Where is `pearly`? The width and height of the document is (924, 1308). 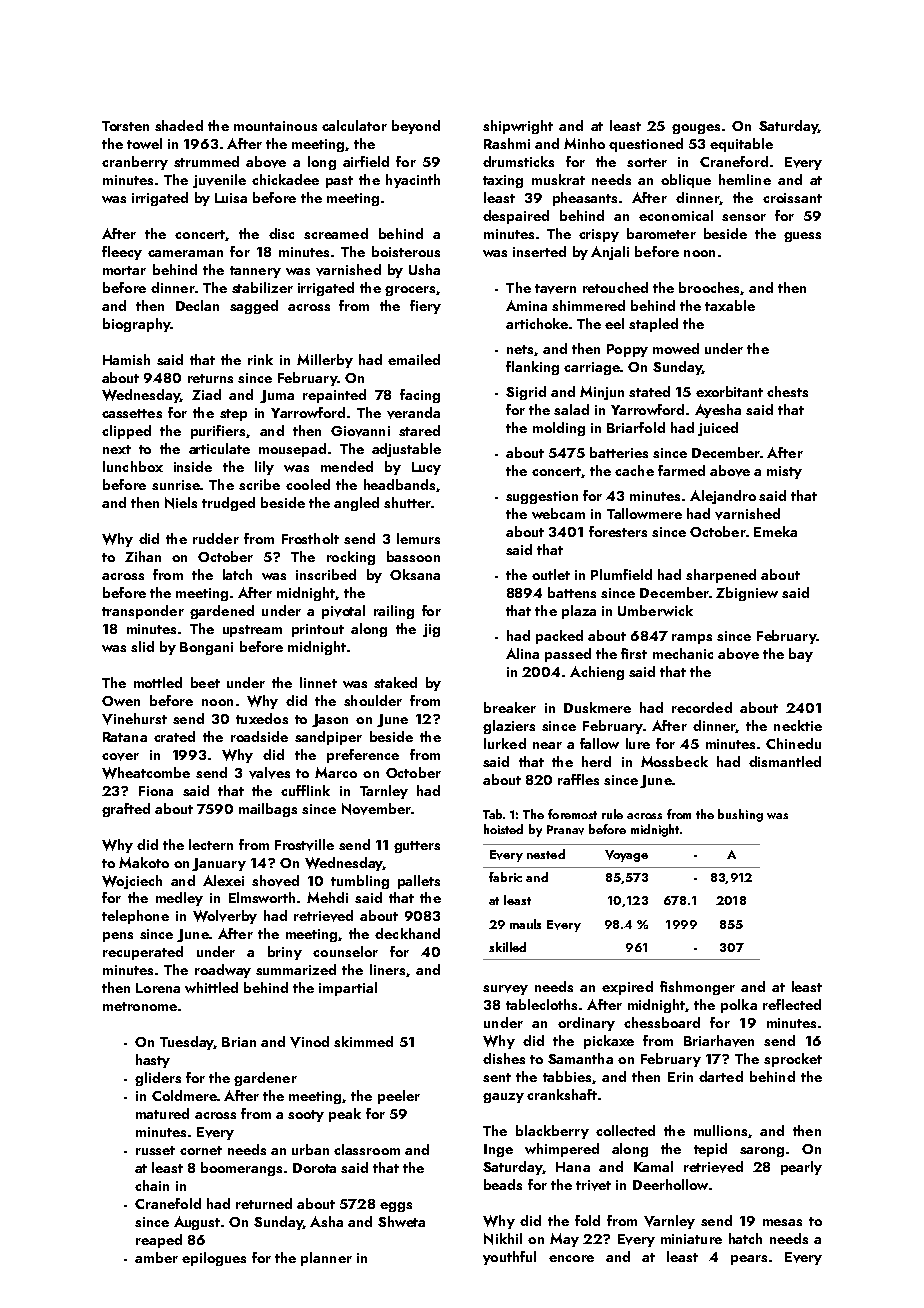
pearly is located at coordinates (801, 1168).
